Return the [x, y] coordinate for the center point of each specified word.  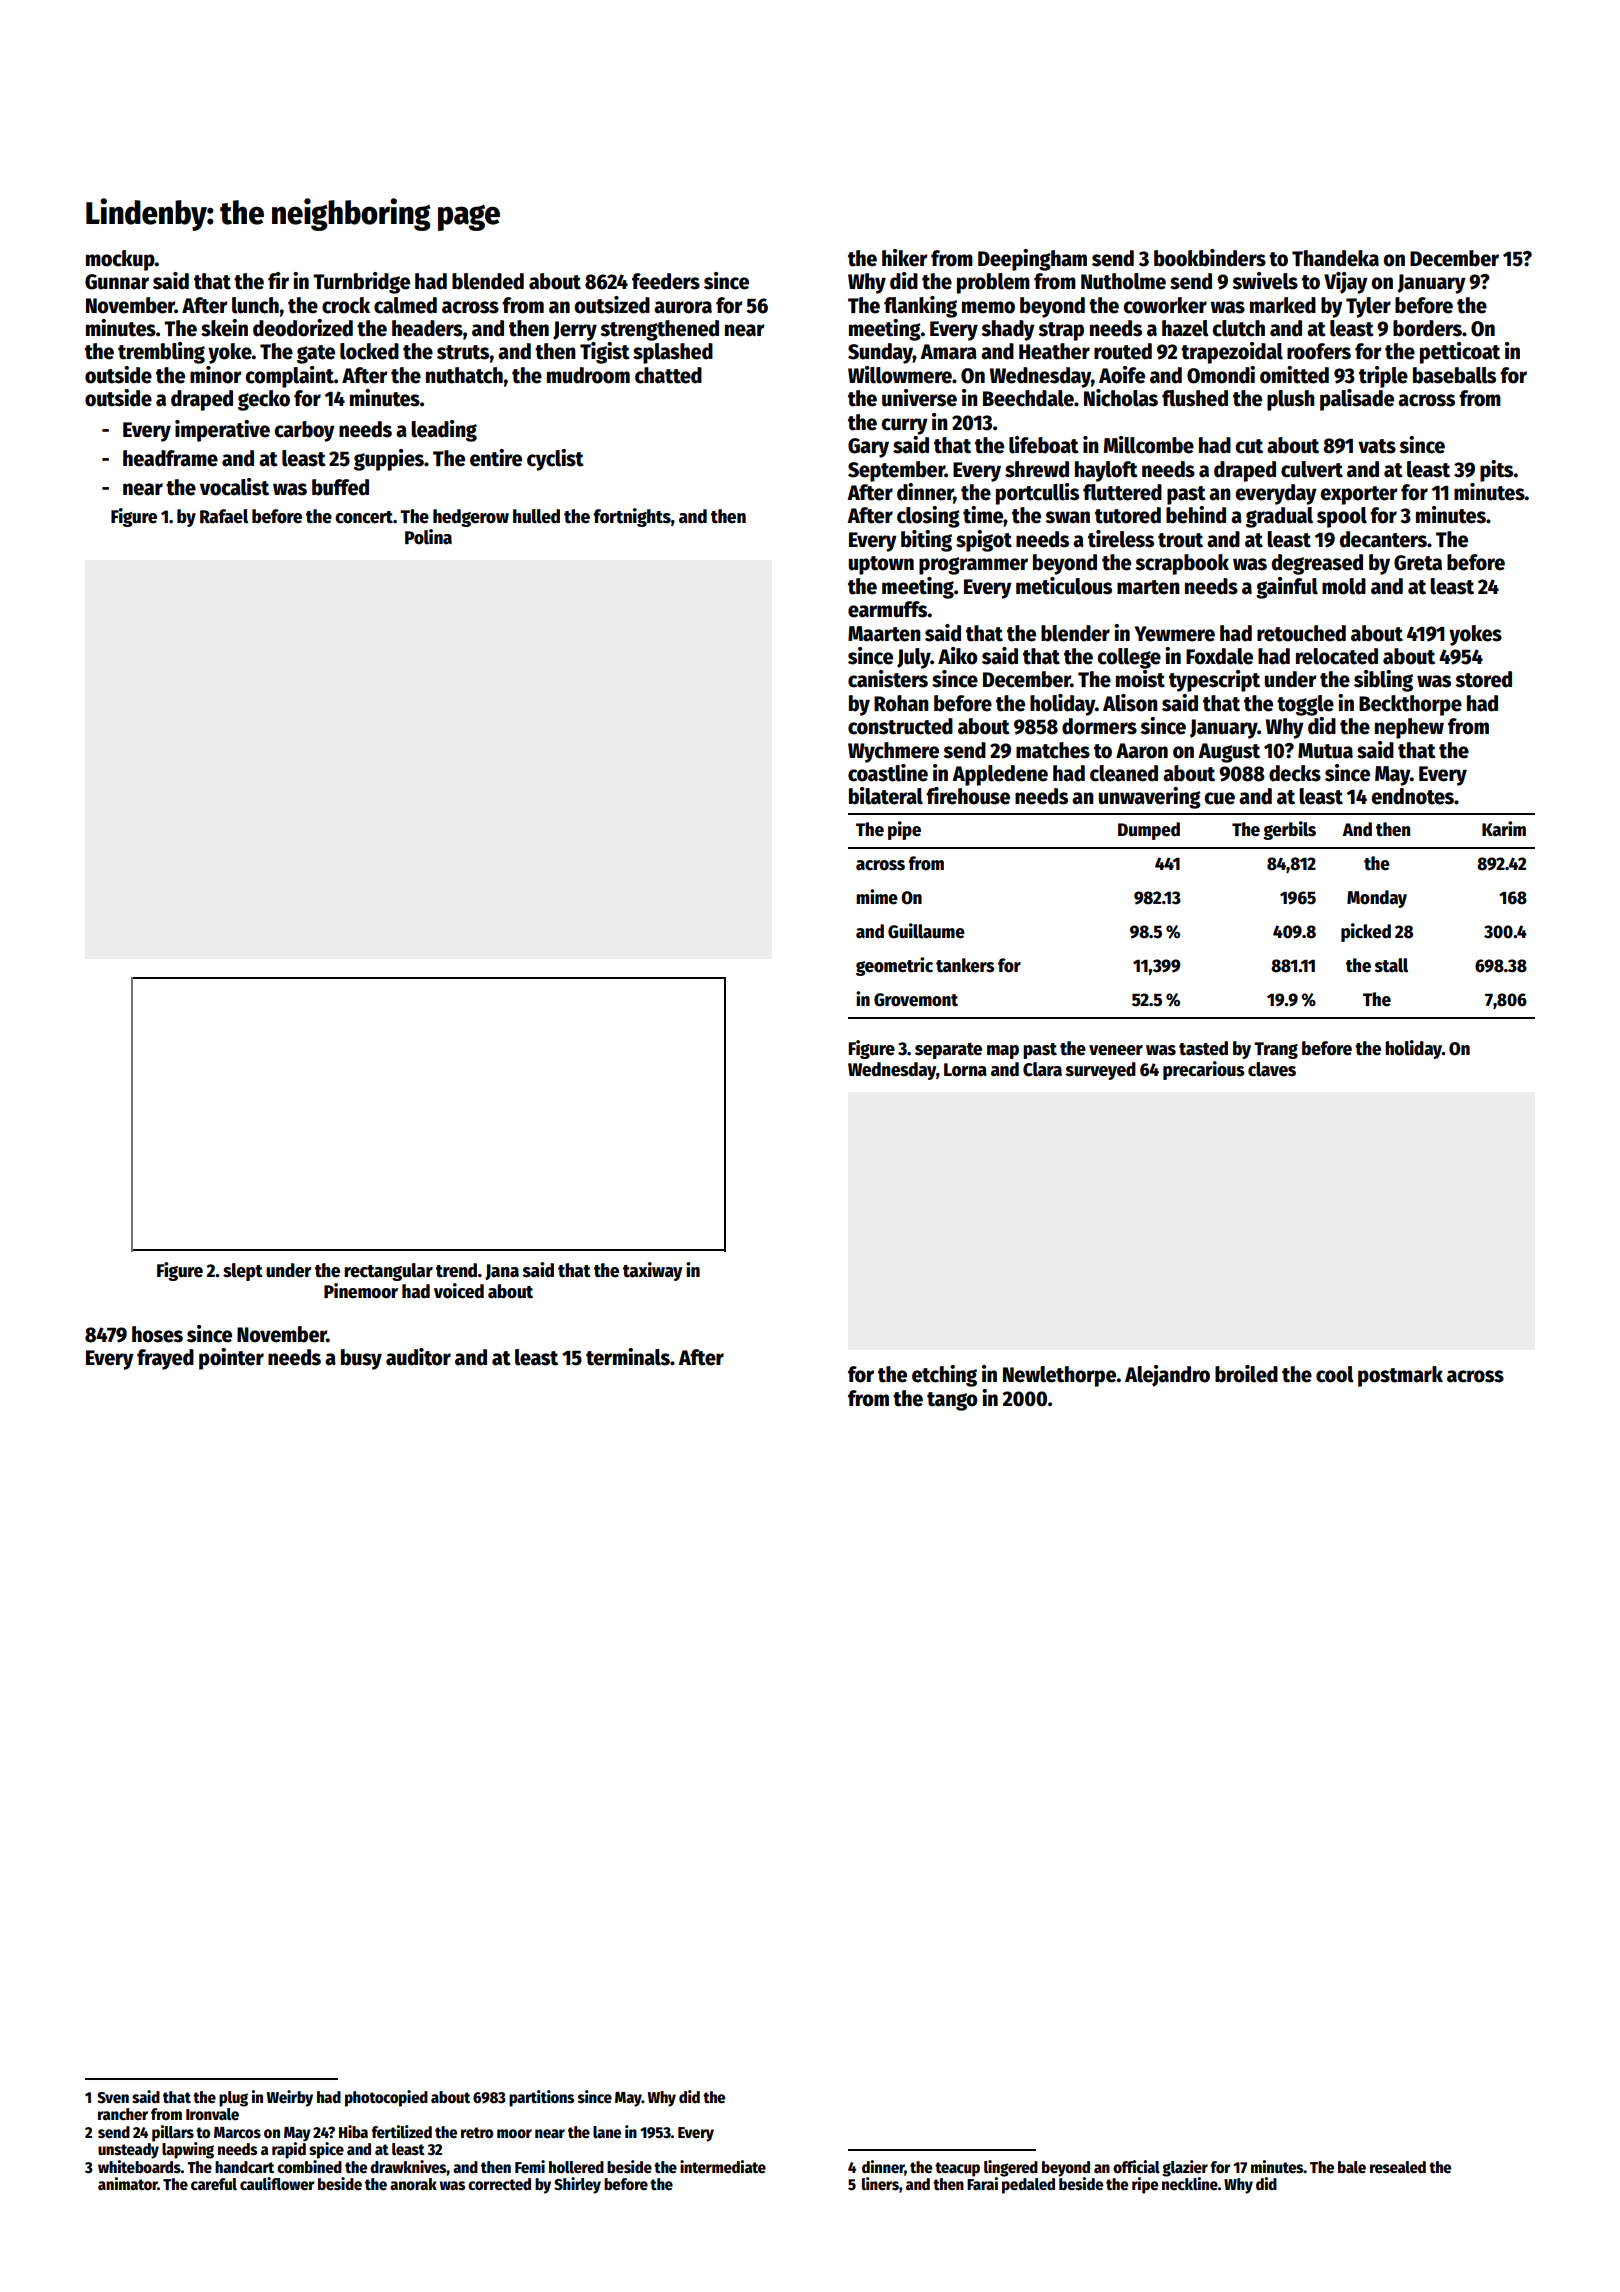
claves [1272, 1069]
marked [1283, 305]
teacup [957, 2169]
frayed [165, 1359]
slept [243, 1272]
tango [952, 1401]
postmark [1400, 1376]
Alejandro [1167, 1376]
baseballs [1454, 375]
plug [233, 2099]
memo [988, 307]
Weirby [289, 2098]
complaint [289, 377]
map [1003, 1052]
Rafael [224, 516]
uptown [881, 565]
